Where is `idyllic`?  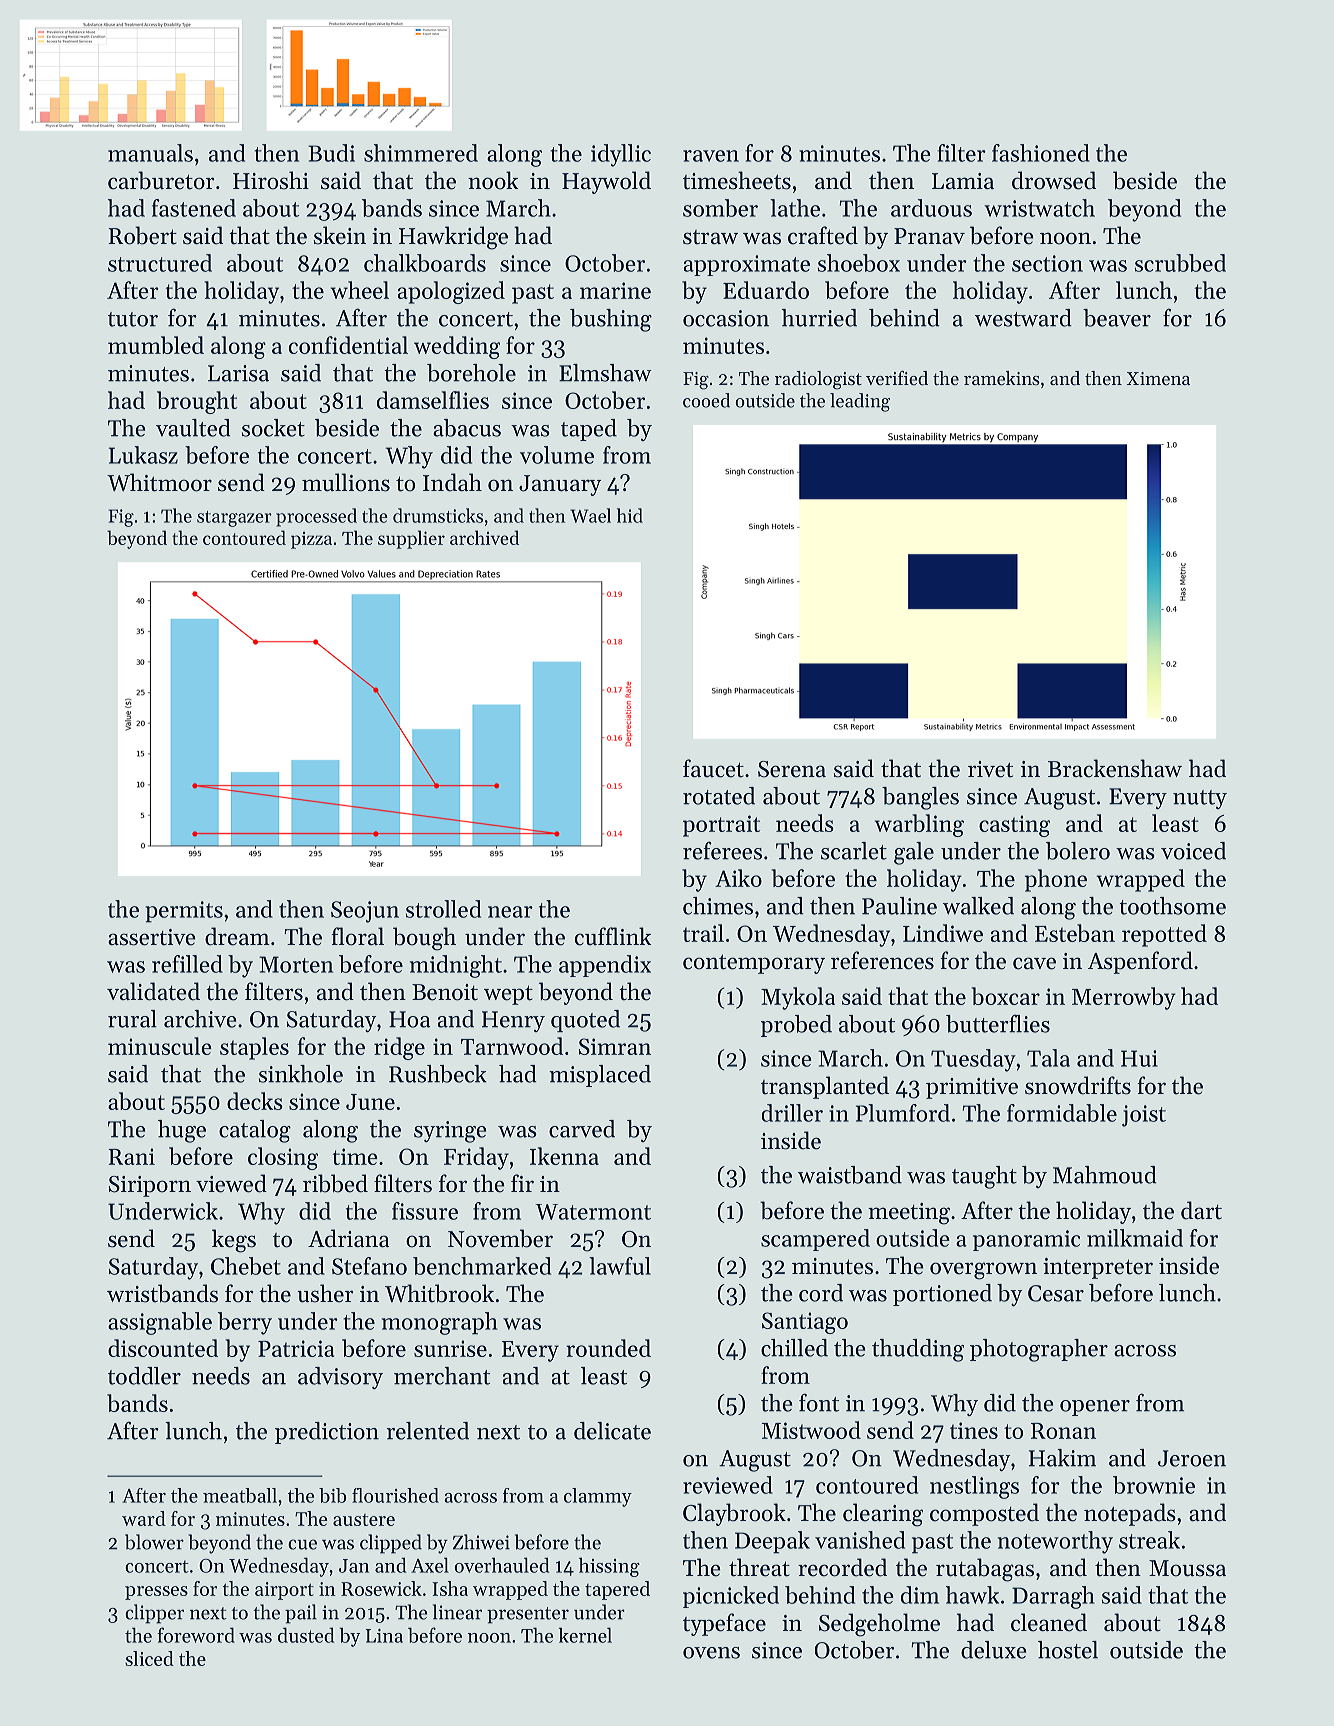 idyllic is located at coordinates (621, 155).
